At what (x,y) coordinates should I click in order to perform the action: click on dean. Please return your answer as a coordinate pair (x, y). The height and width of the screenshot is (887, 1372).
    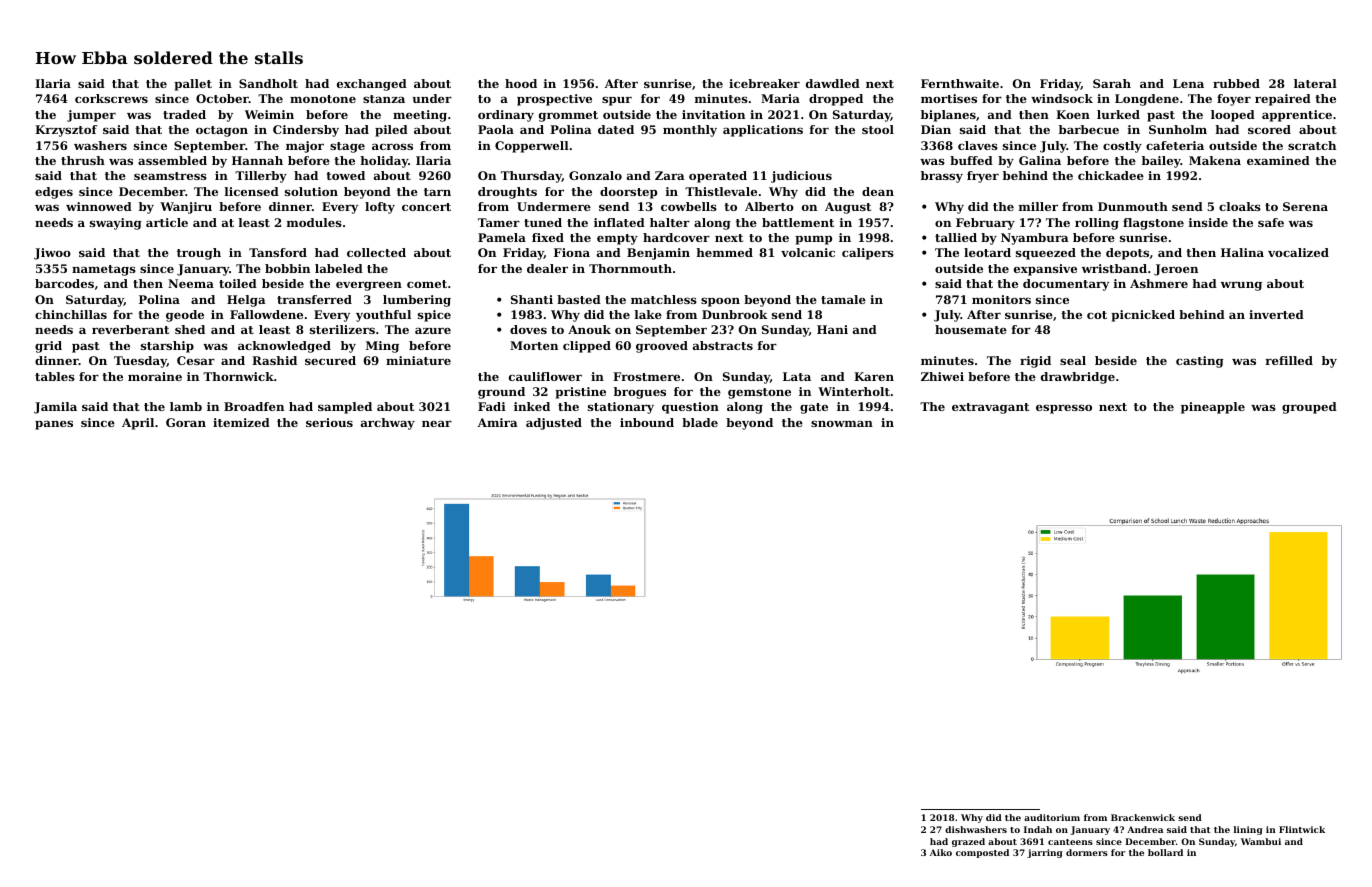
    Looking at the image, I should click on (878, 191).
